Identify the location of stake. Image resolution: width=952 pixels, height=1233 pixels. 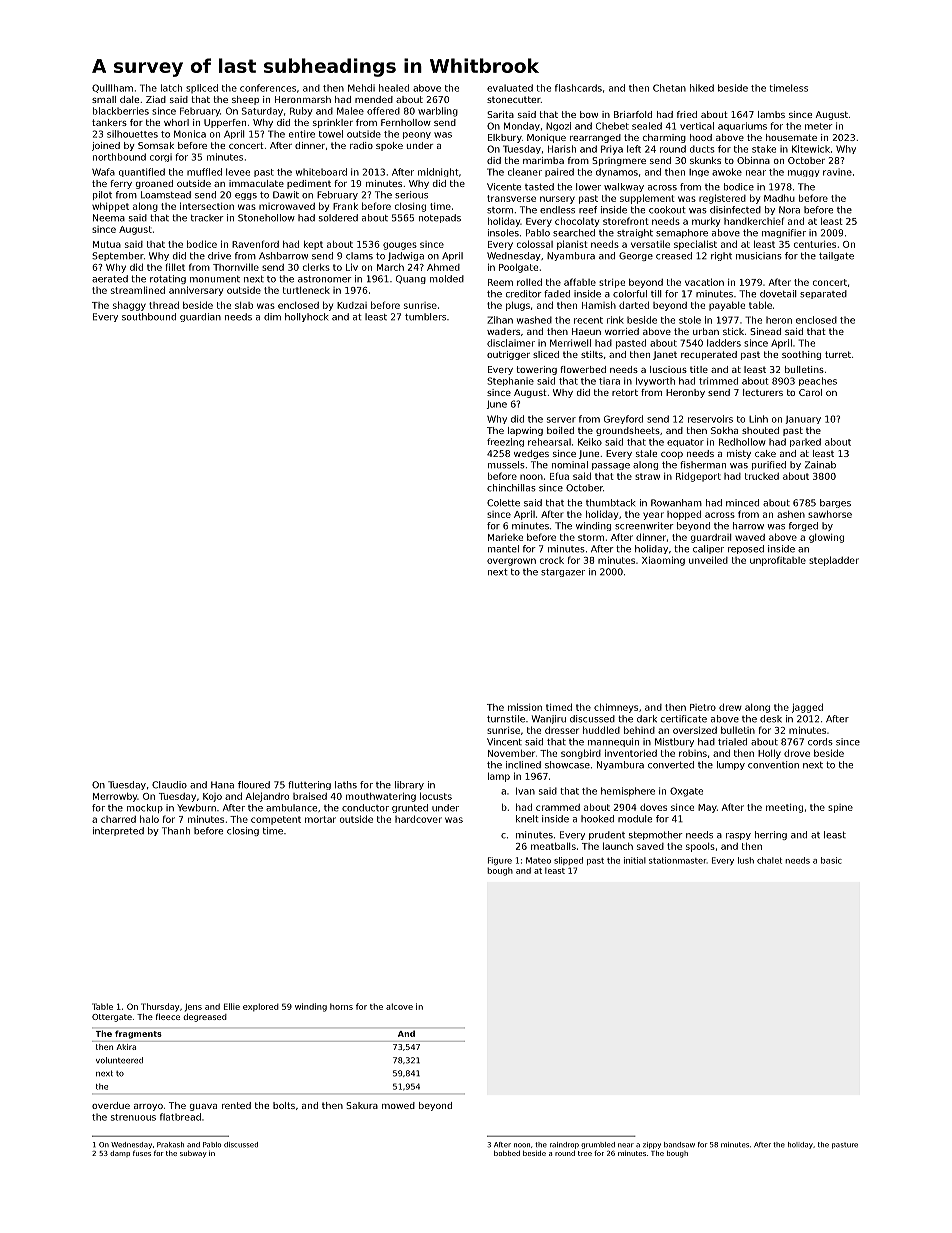
(764, 149).
